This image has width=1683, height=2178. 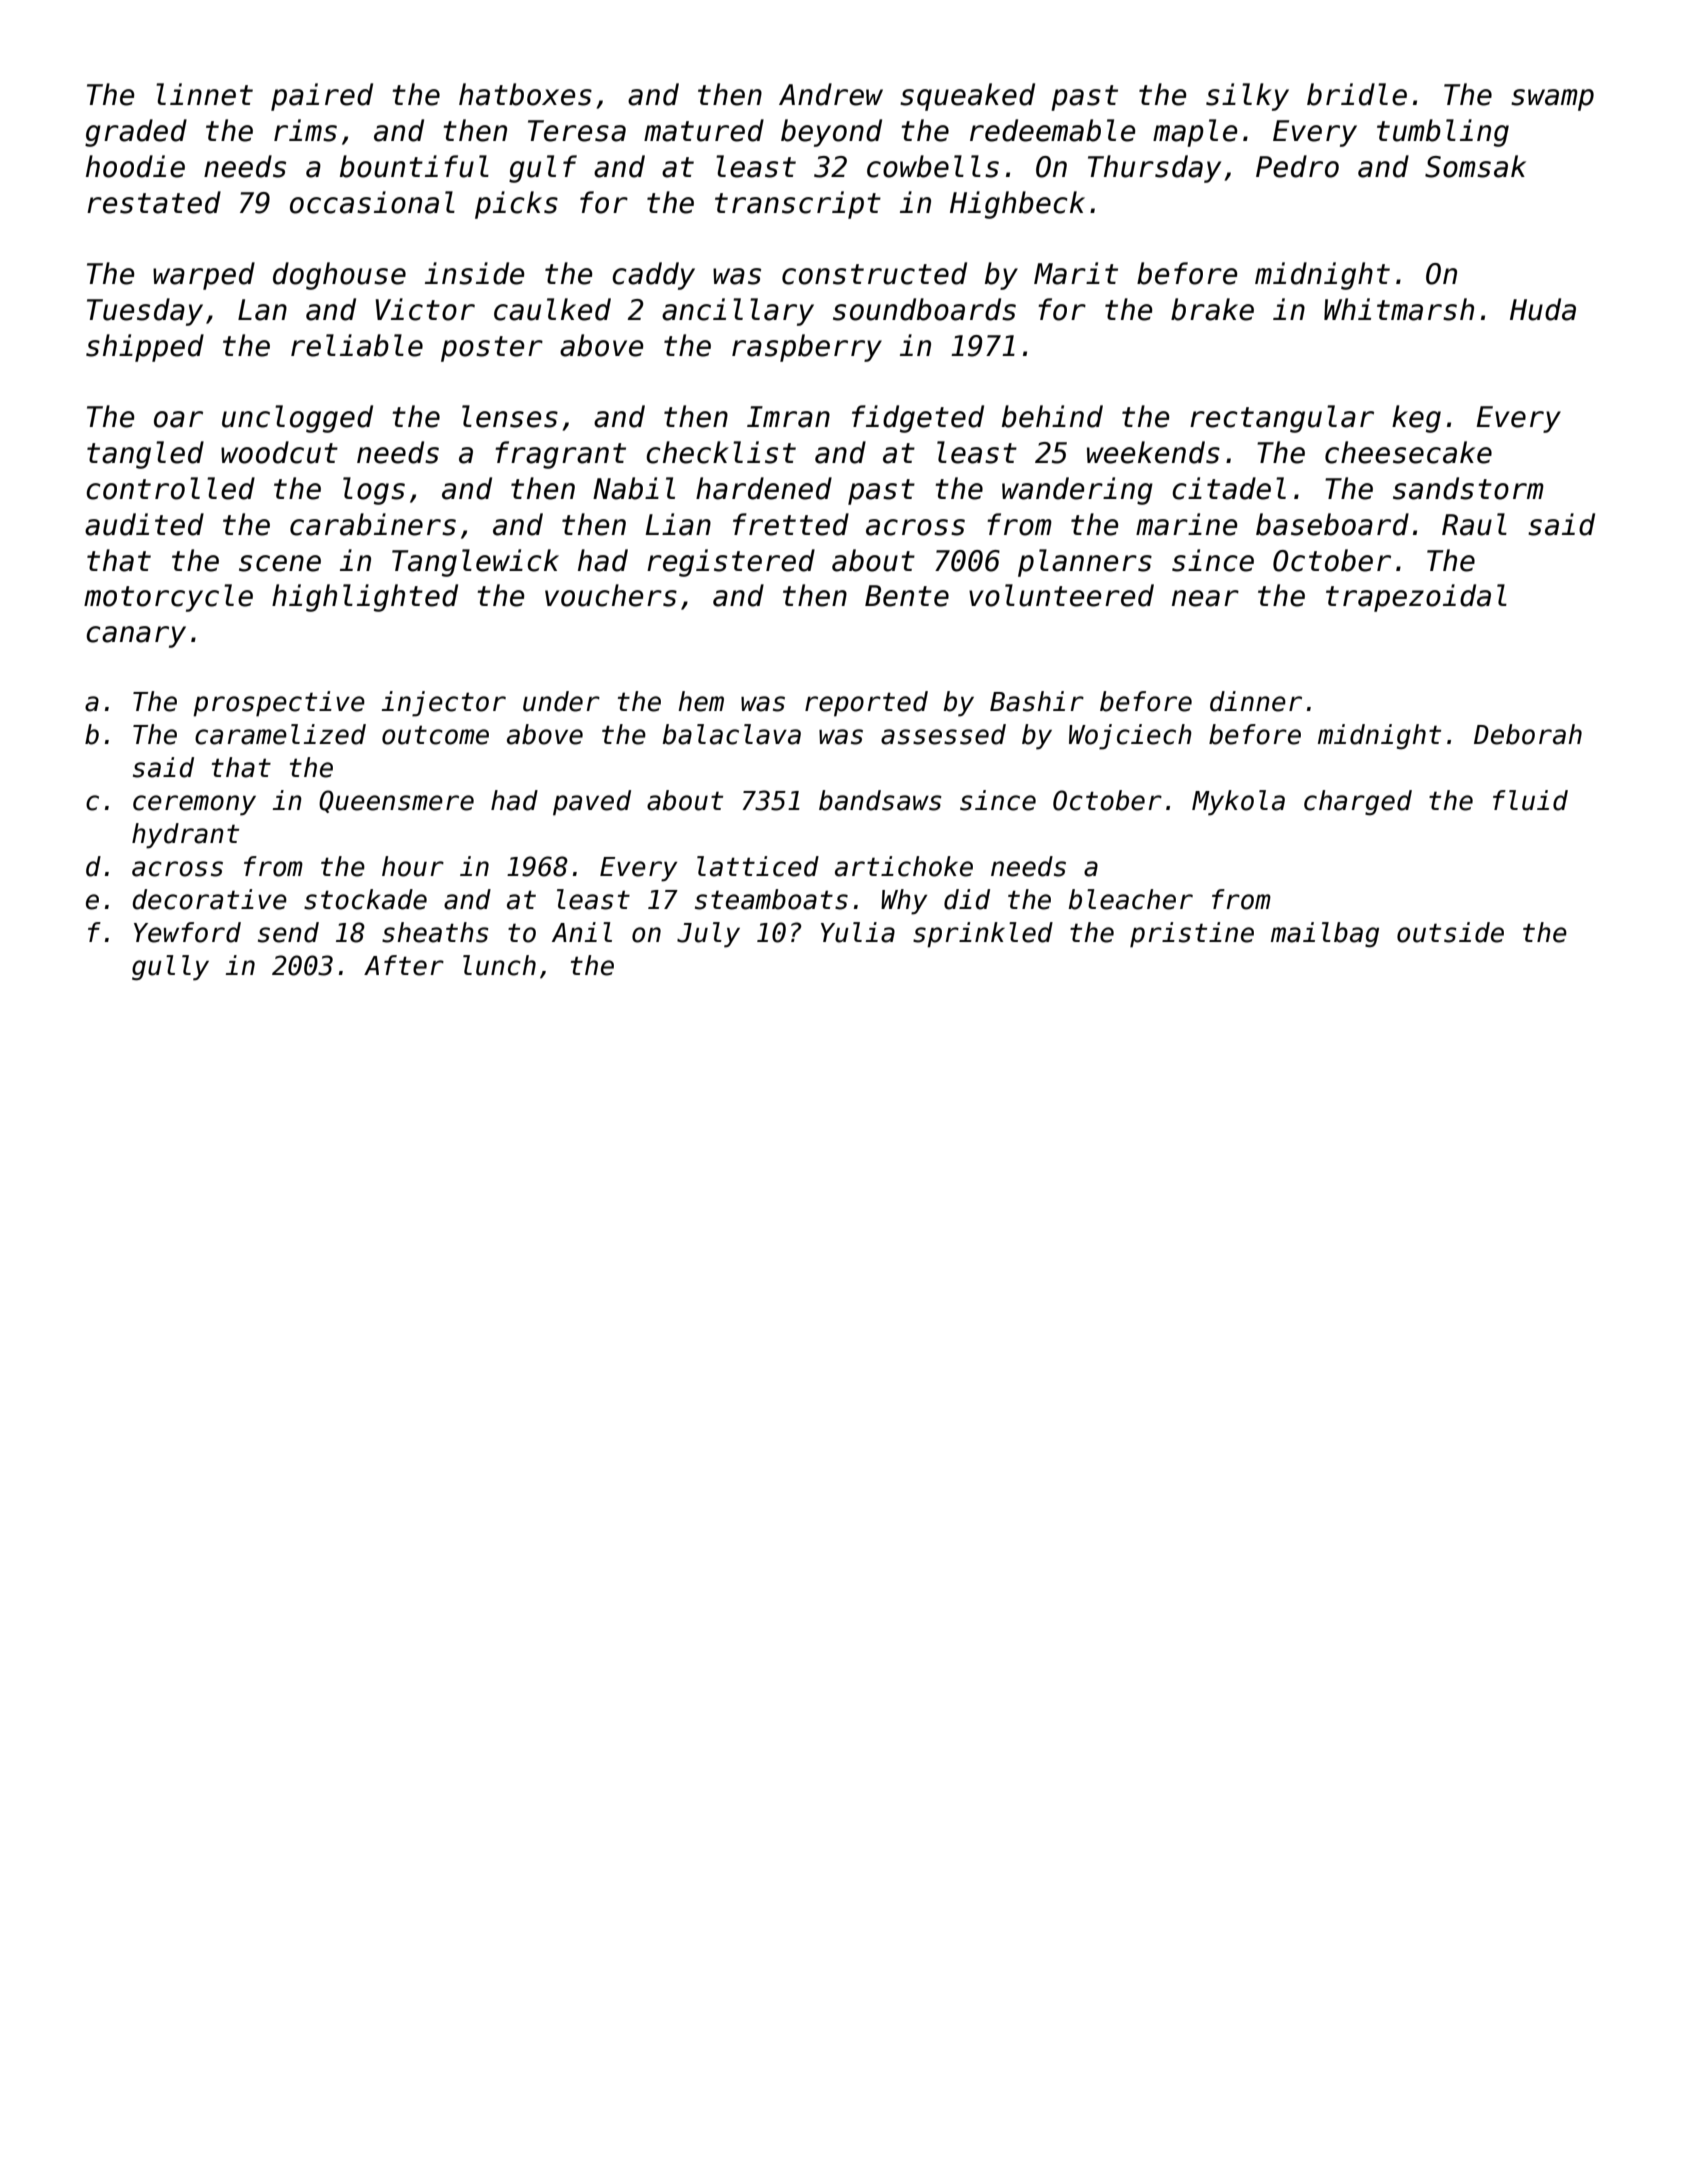 I want to click on Andrew, so click(x=831, y=94).
